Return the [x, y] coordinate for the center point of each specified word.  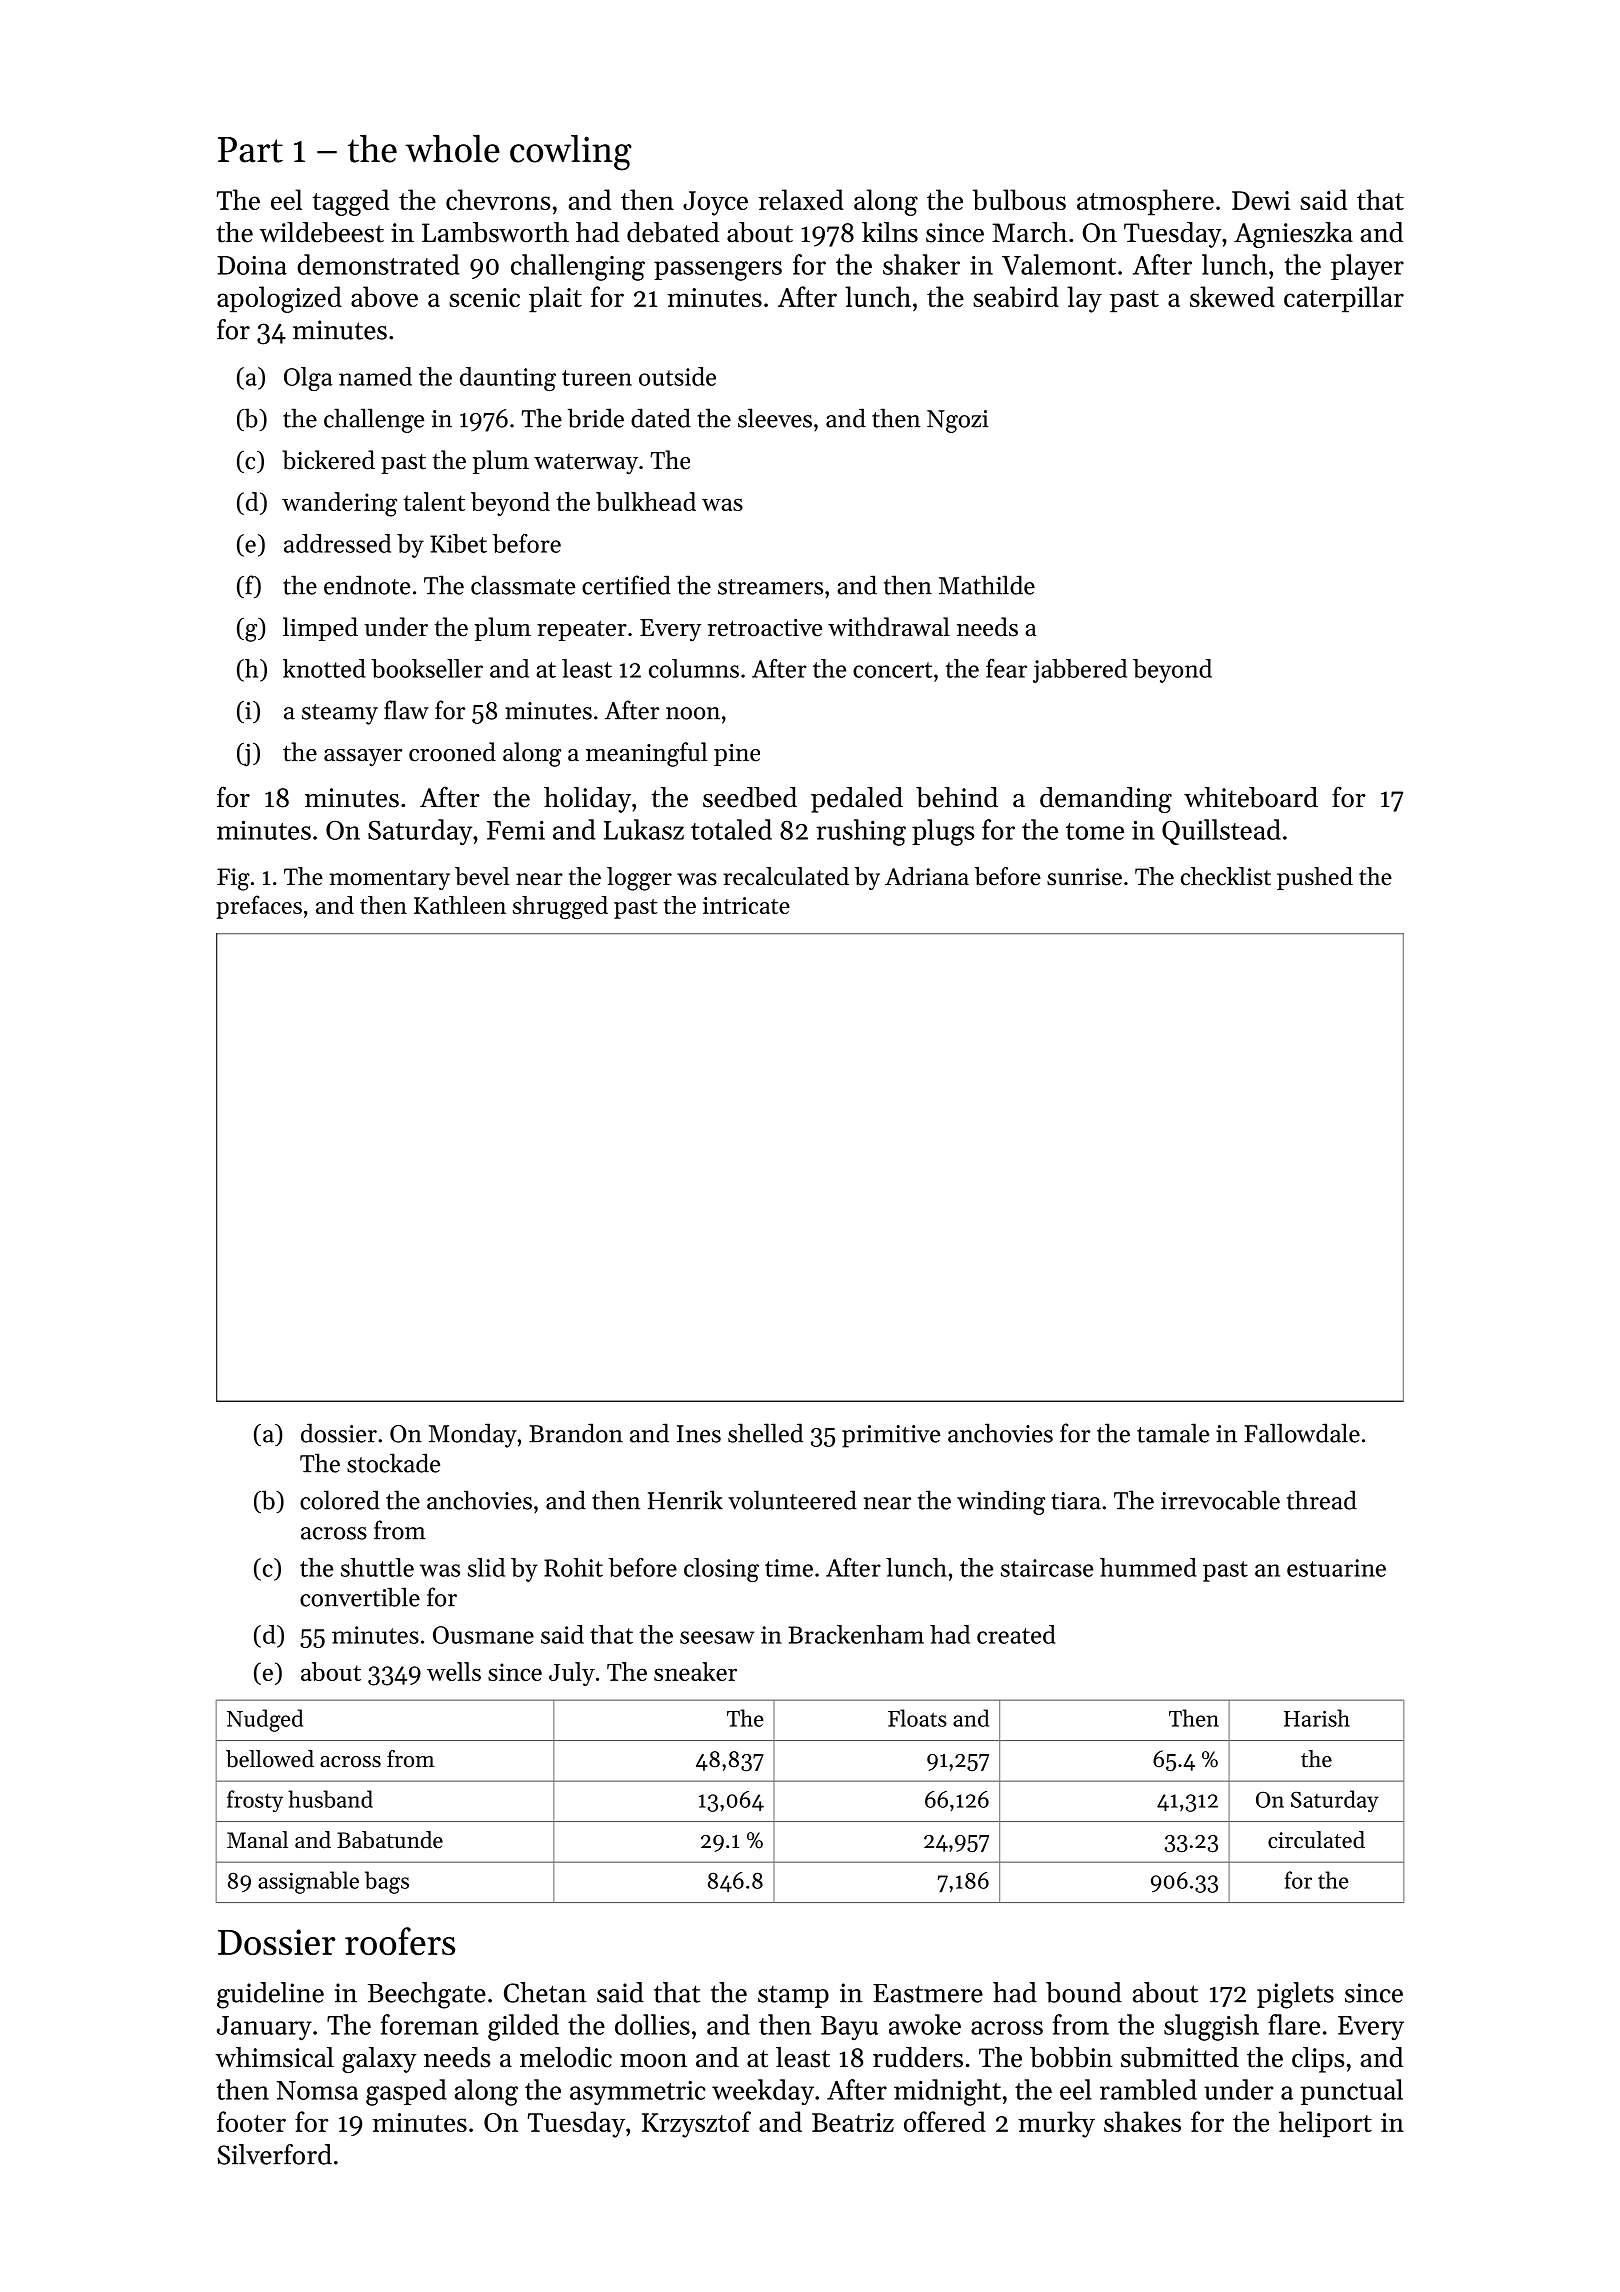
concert [893, 670]
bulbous [1019, 199]
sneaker [695, 1671]
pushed [1315, 878]
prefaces [259, 907]
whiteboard [1251, 797]
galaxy [379, 2060]
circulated [1316, 1840]
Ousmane [483, 1635]
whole [452, 149]
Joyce [715, 203]
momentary [390, 880]
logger [639, 879]
